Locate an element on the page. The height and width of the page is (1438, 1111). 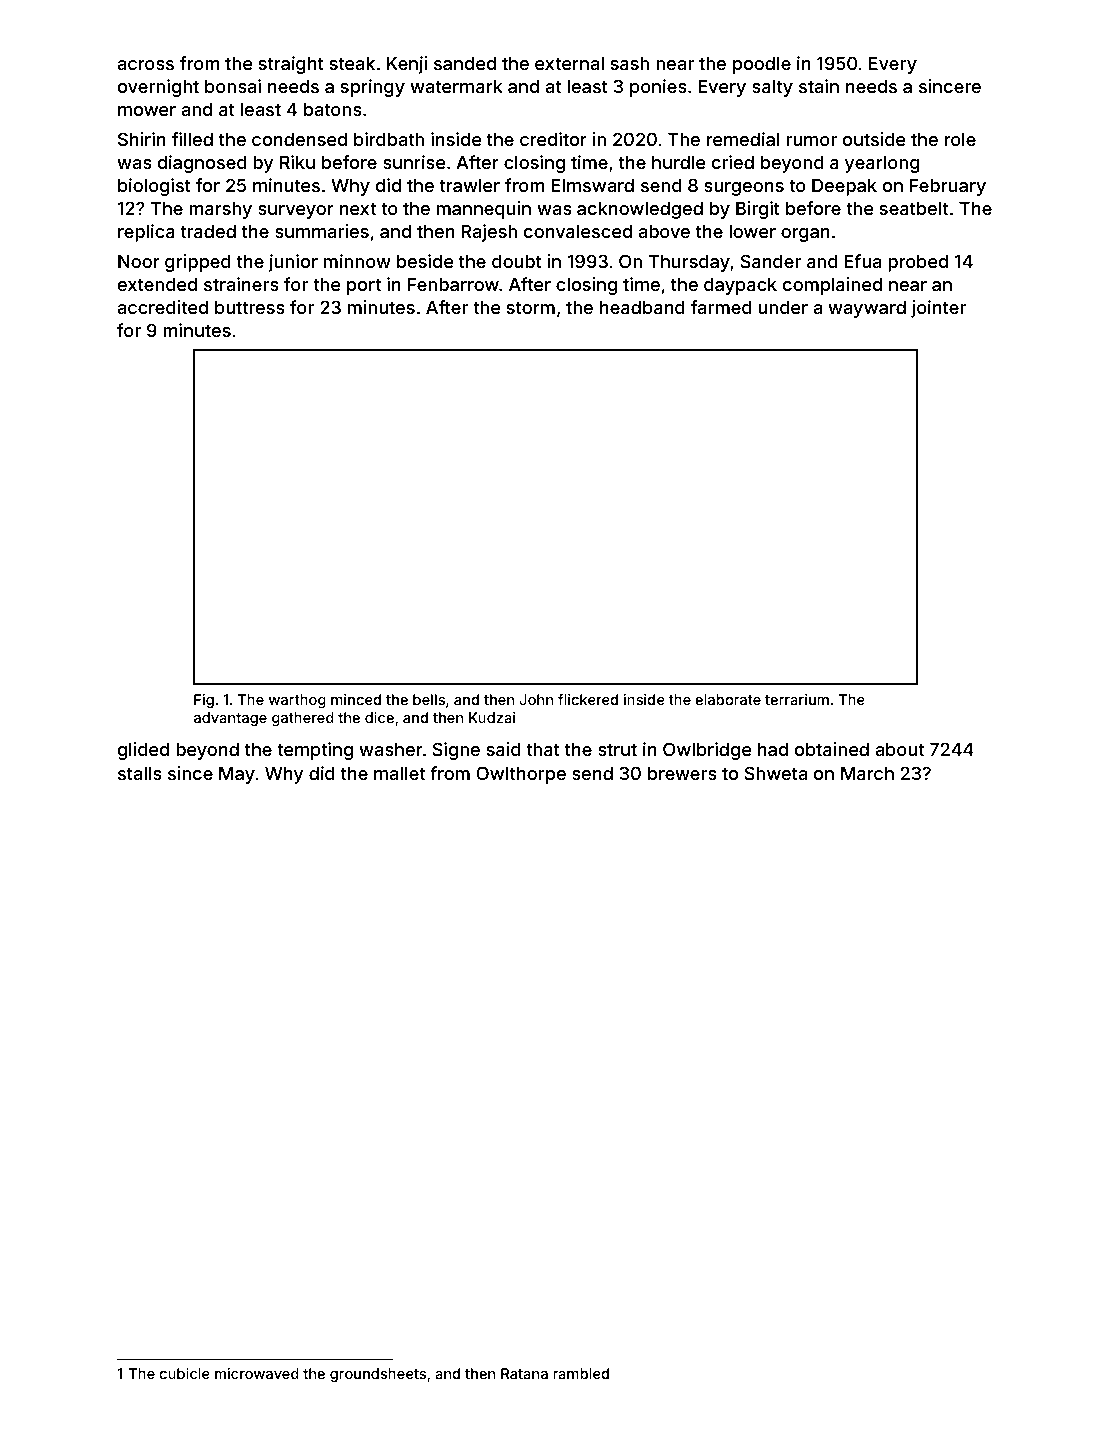
tempting is located at coordinates (315, 751).
